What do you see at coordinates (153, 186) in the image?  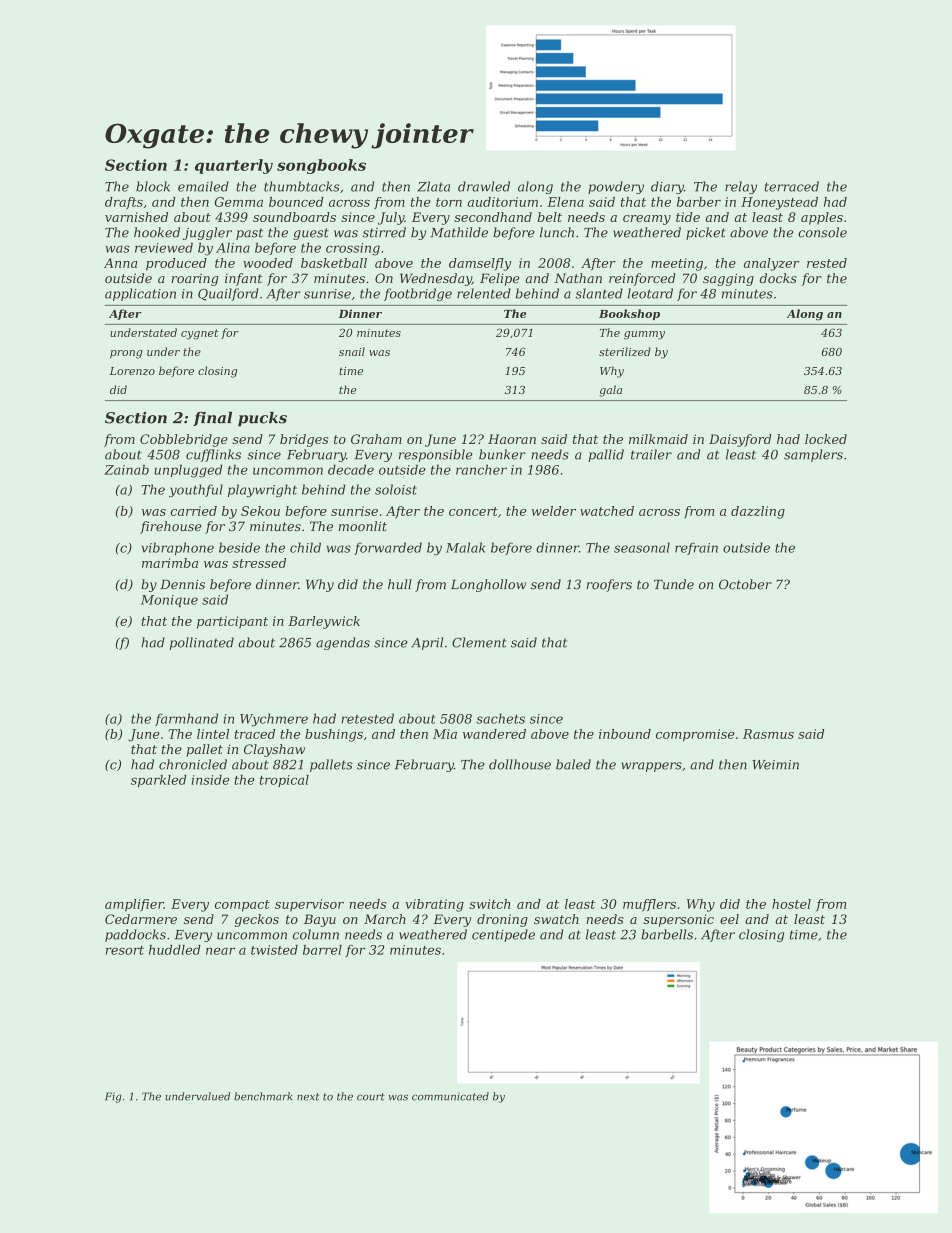 I see `block` at bounding box center [153, 186].
